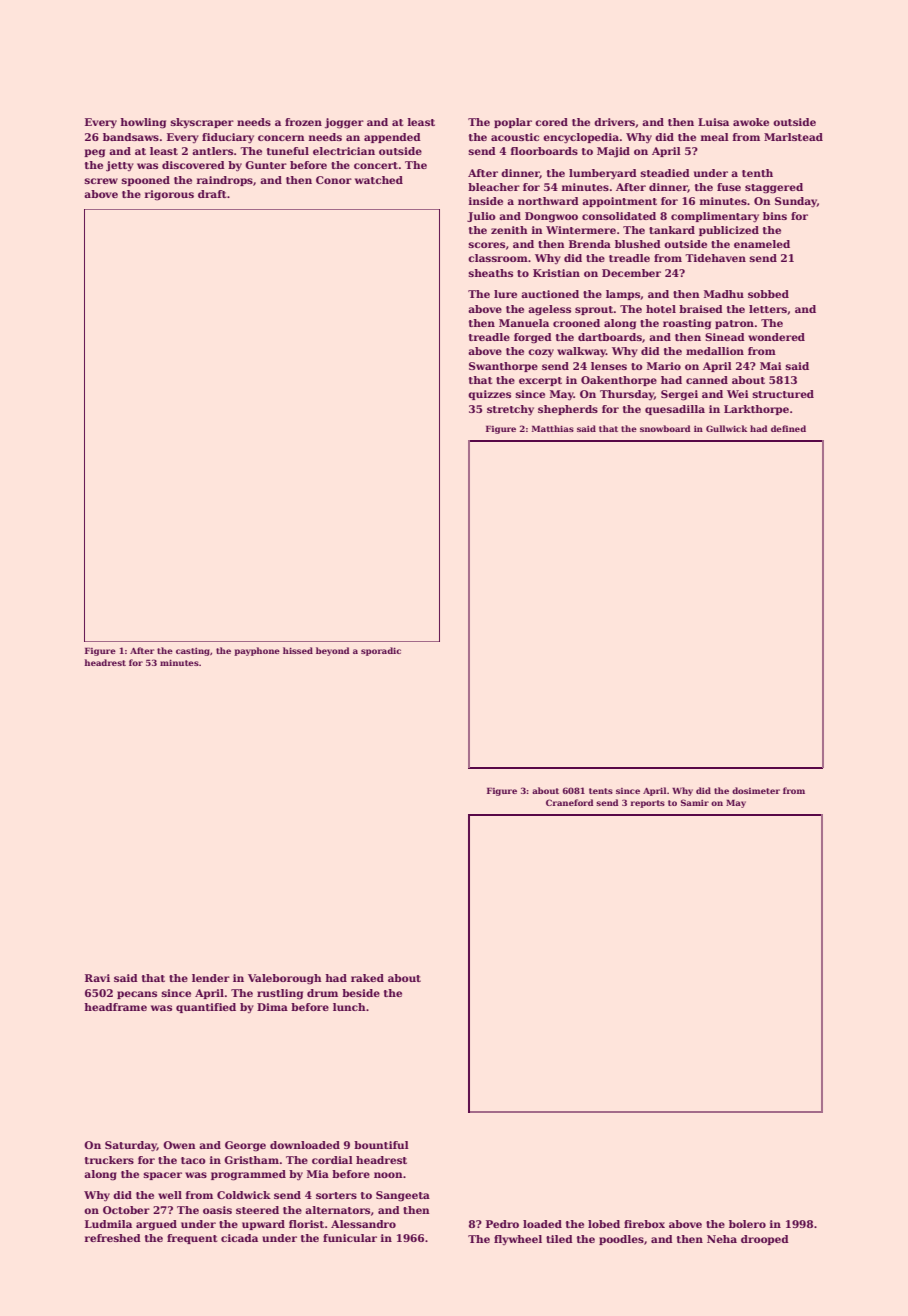  What do you see at coordinates (553, 428) in the screenshot?
I see `Matthias` at bounding box center [553, 428].
